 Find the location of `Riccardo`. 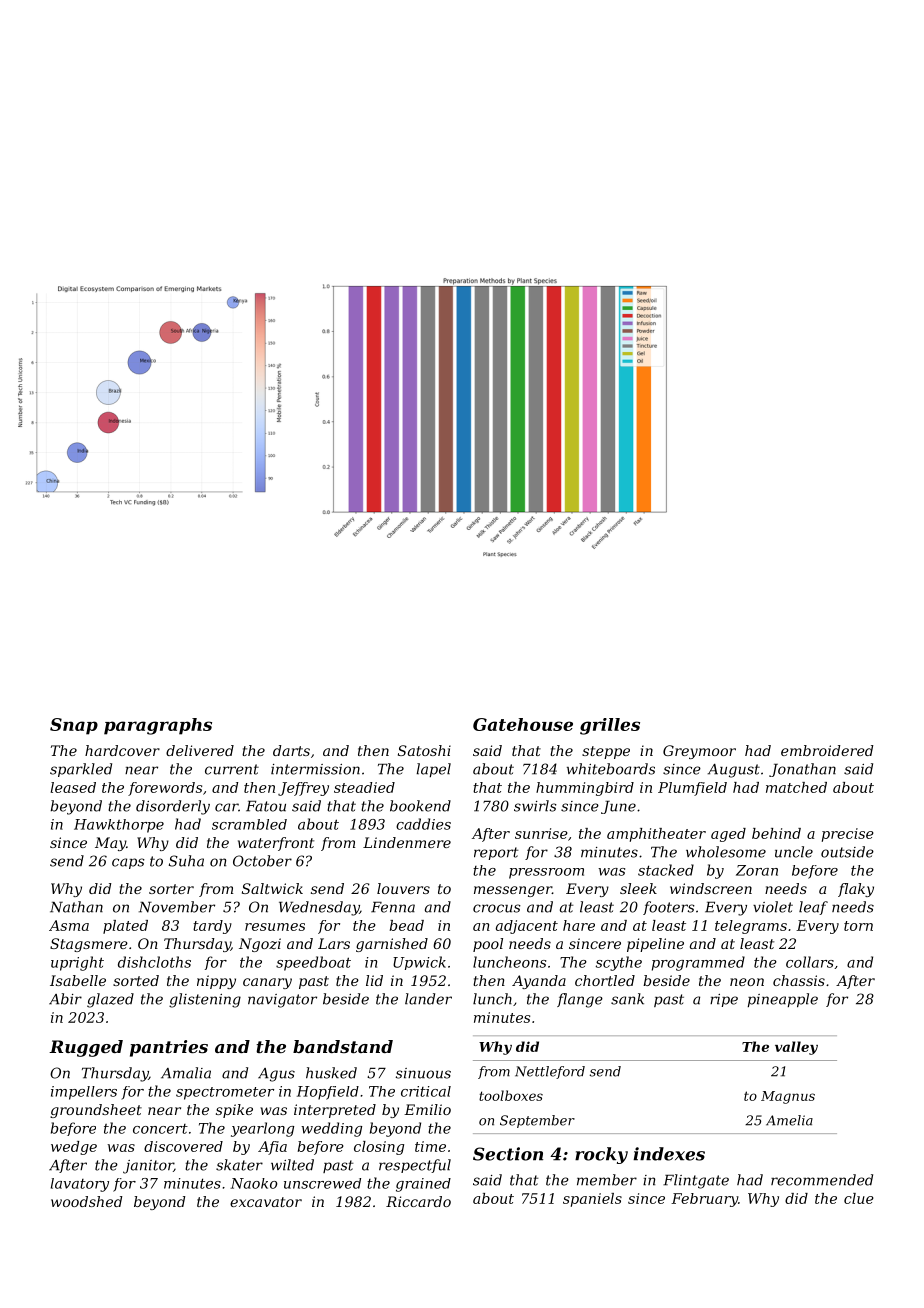

Riccardo is located at coordinates (418, 1201).
